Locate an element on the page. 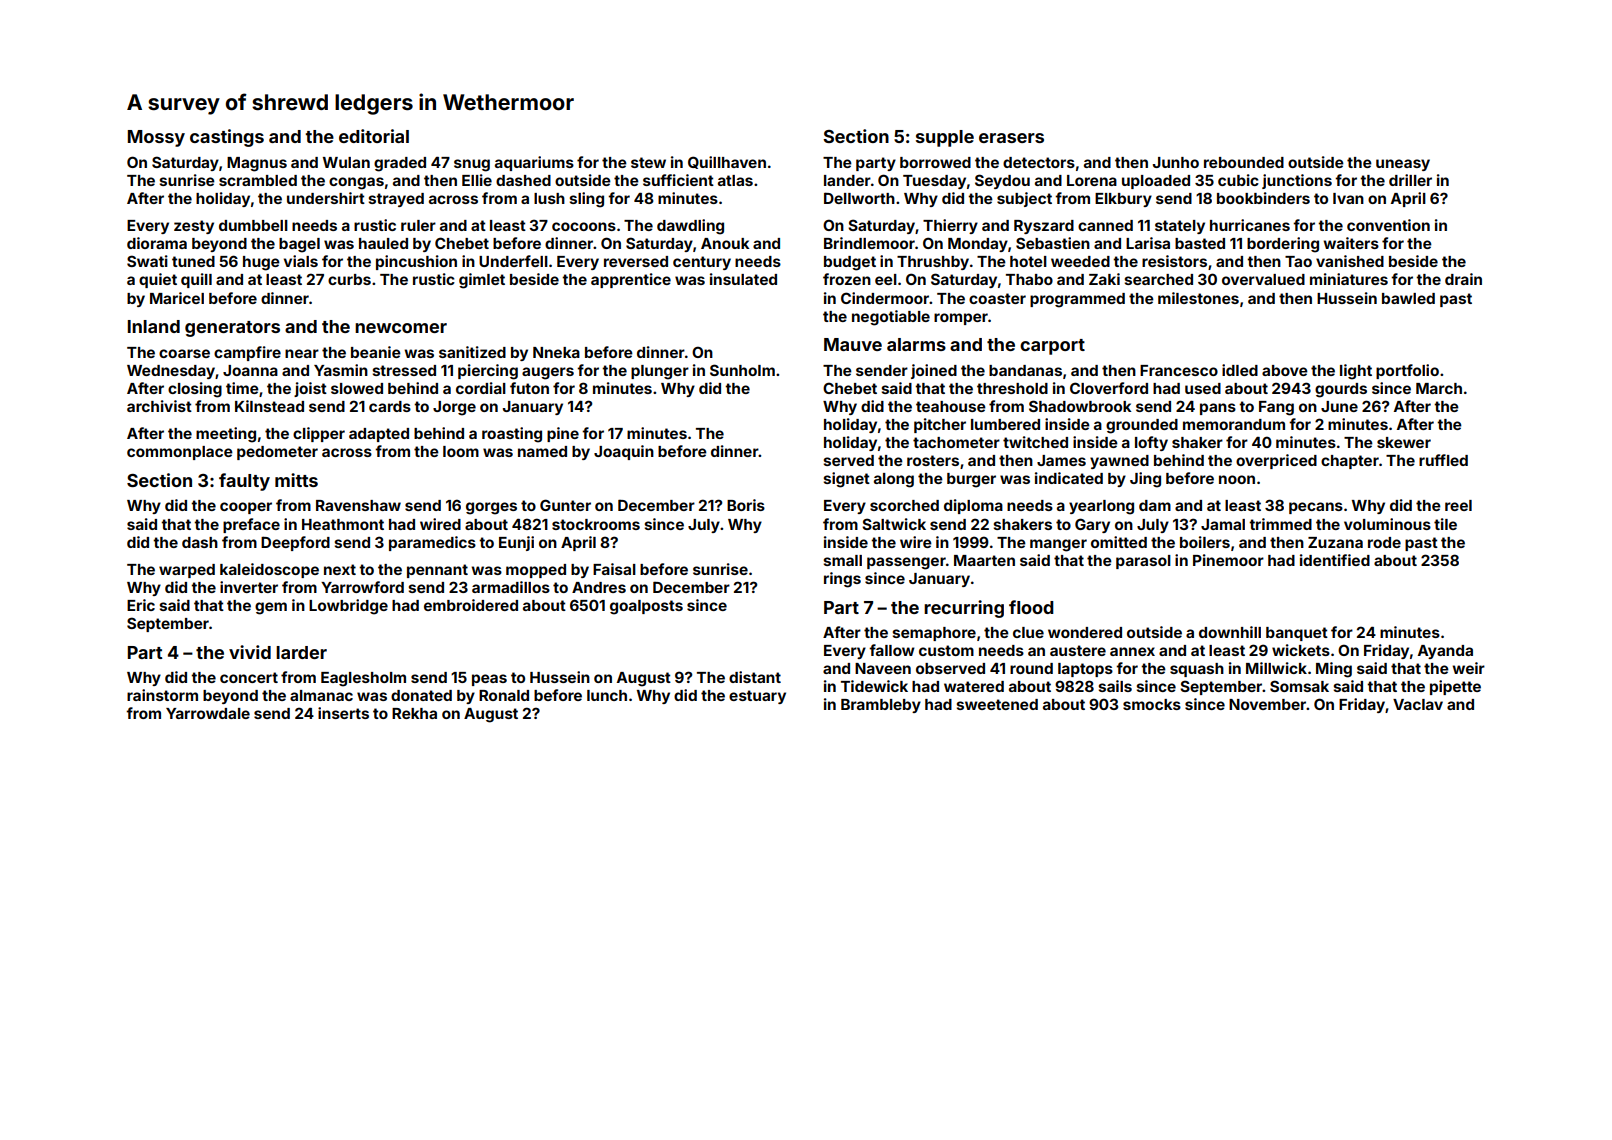  sweetened is located at coordinates (997, 704).
